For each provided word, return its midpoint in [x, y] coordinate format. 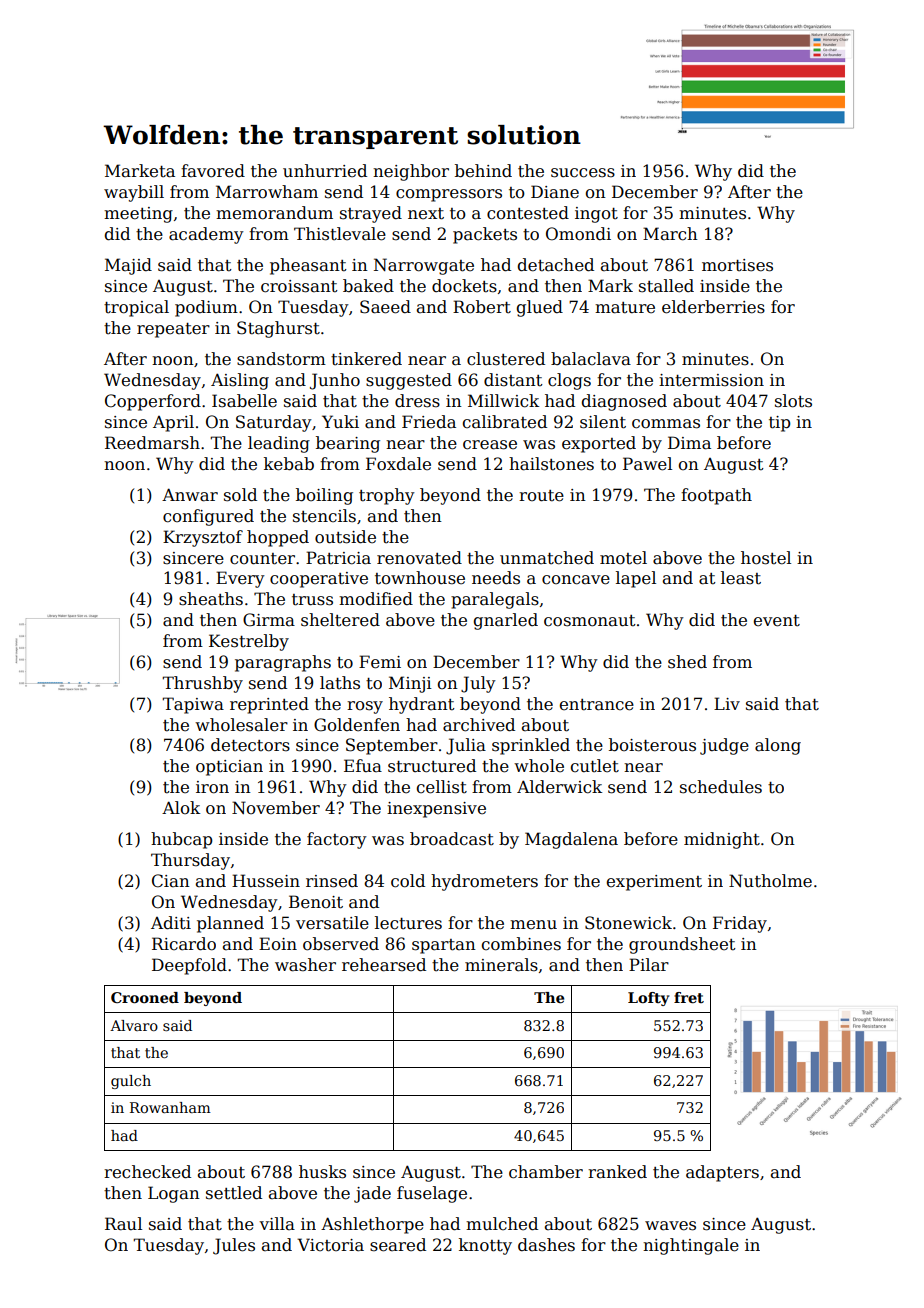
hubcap [181, 840]
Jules [234, 1246]
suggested [409, 381]
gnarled [506, 621]
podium [206, 308]
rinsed [332, 881]
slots [793, 401]
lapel [636, 579]
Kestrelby [249, 642]
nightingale [691, 1246]
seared [398, 1245]
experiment [654, 883]
